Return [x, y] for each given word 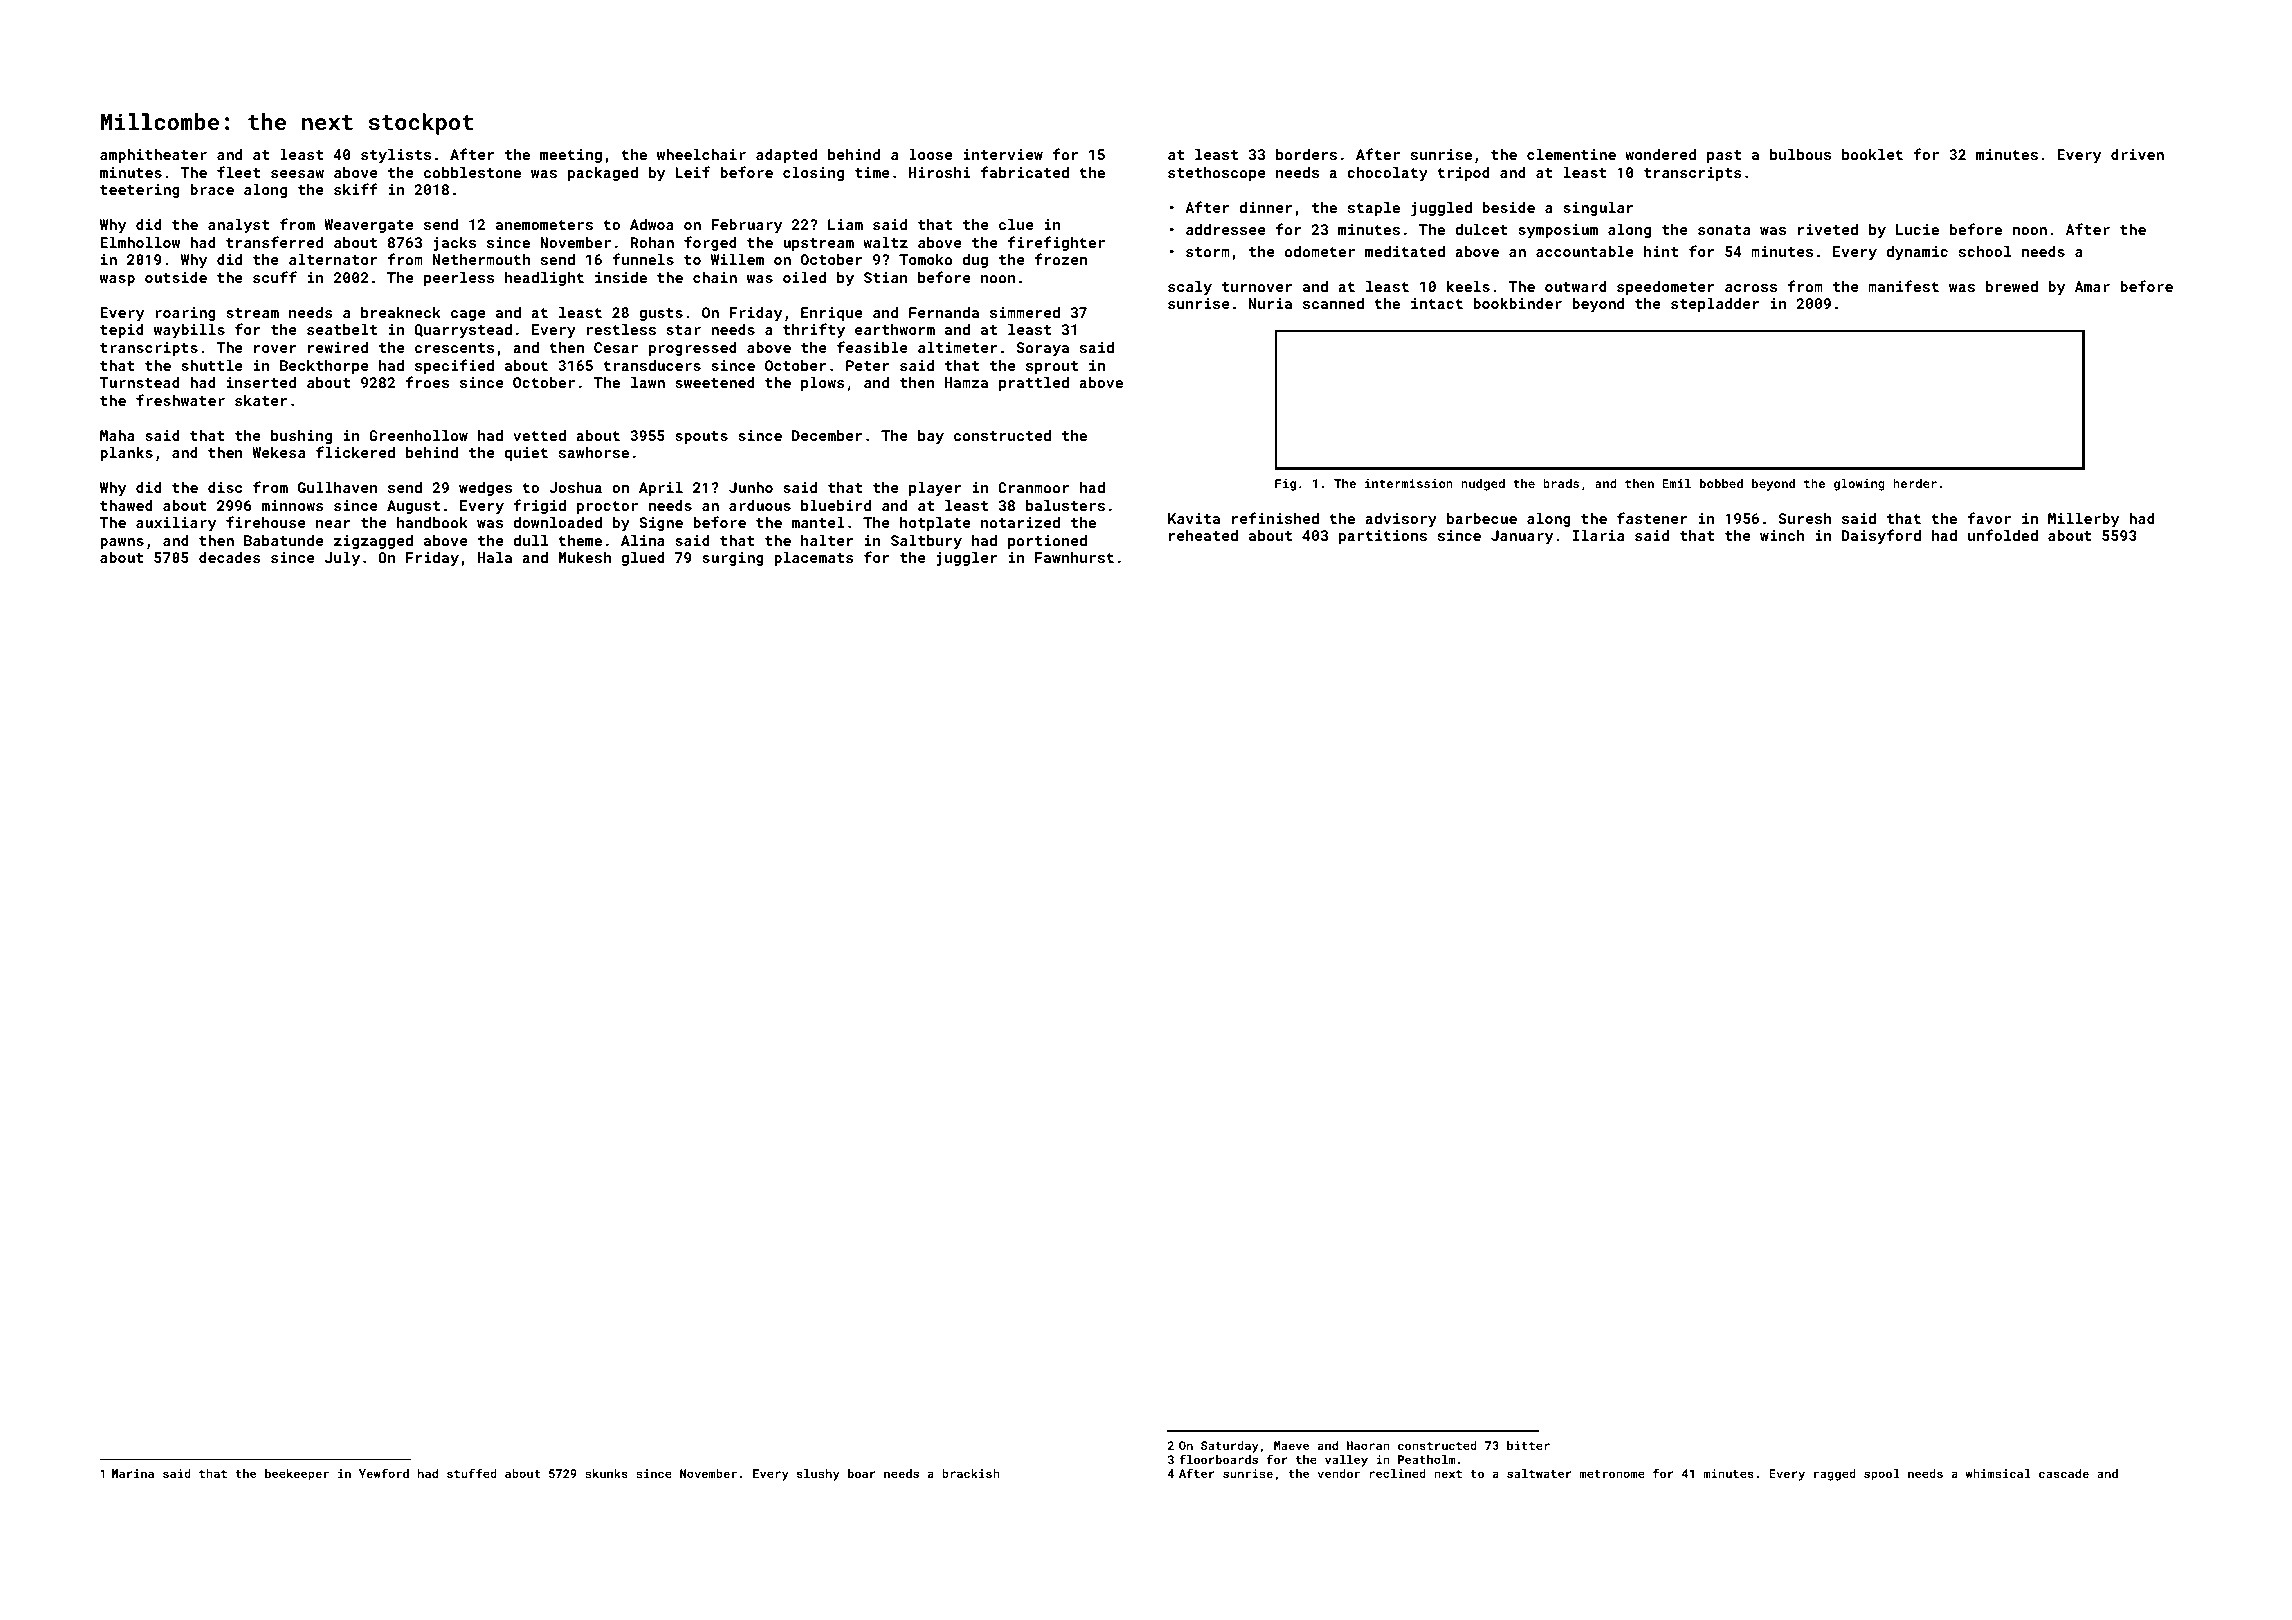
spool [1882, 1475]
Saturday [1230, 1447]
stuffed [472, 1473]
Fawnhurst [1074, 557]
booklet [1872, 154]
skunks [606, 1473]
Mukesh [584, 557]
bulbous [1800, 154]
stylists [396, 156]
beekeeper [297, 1475]
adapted [786, 156]
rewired [338, 347]
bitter [1528, 1445]
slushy [818, 1475]
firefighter [1056, 243]
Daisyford [1881, 536]
